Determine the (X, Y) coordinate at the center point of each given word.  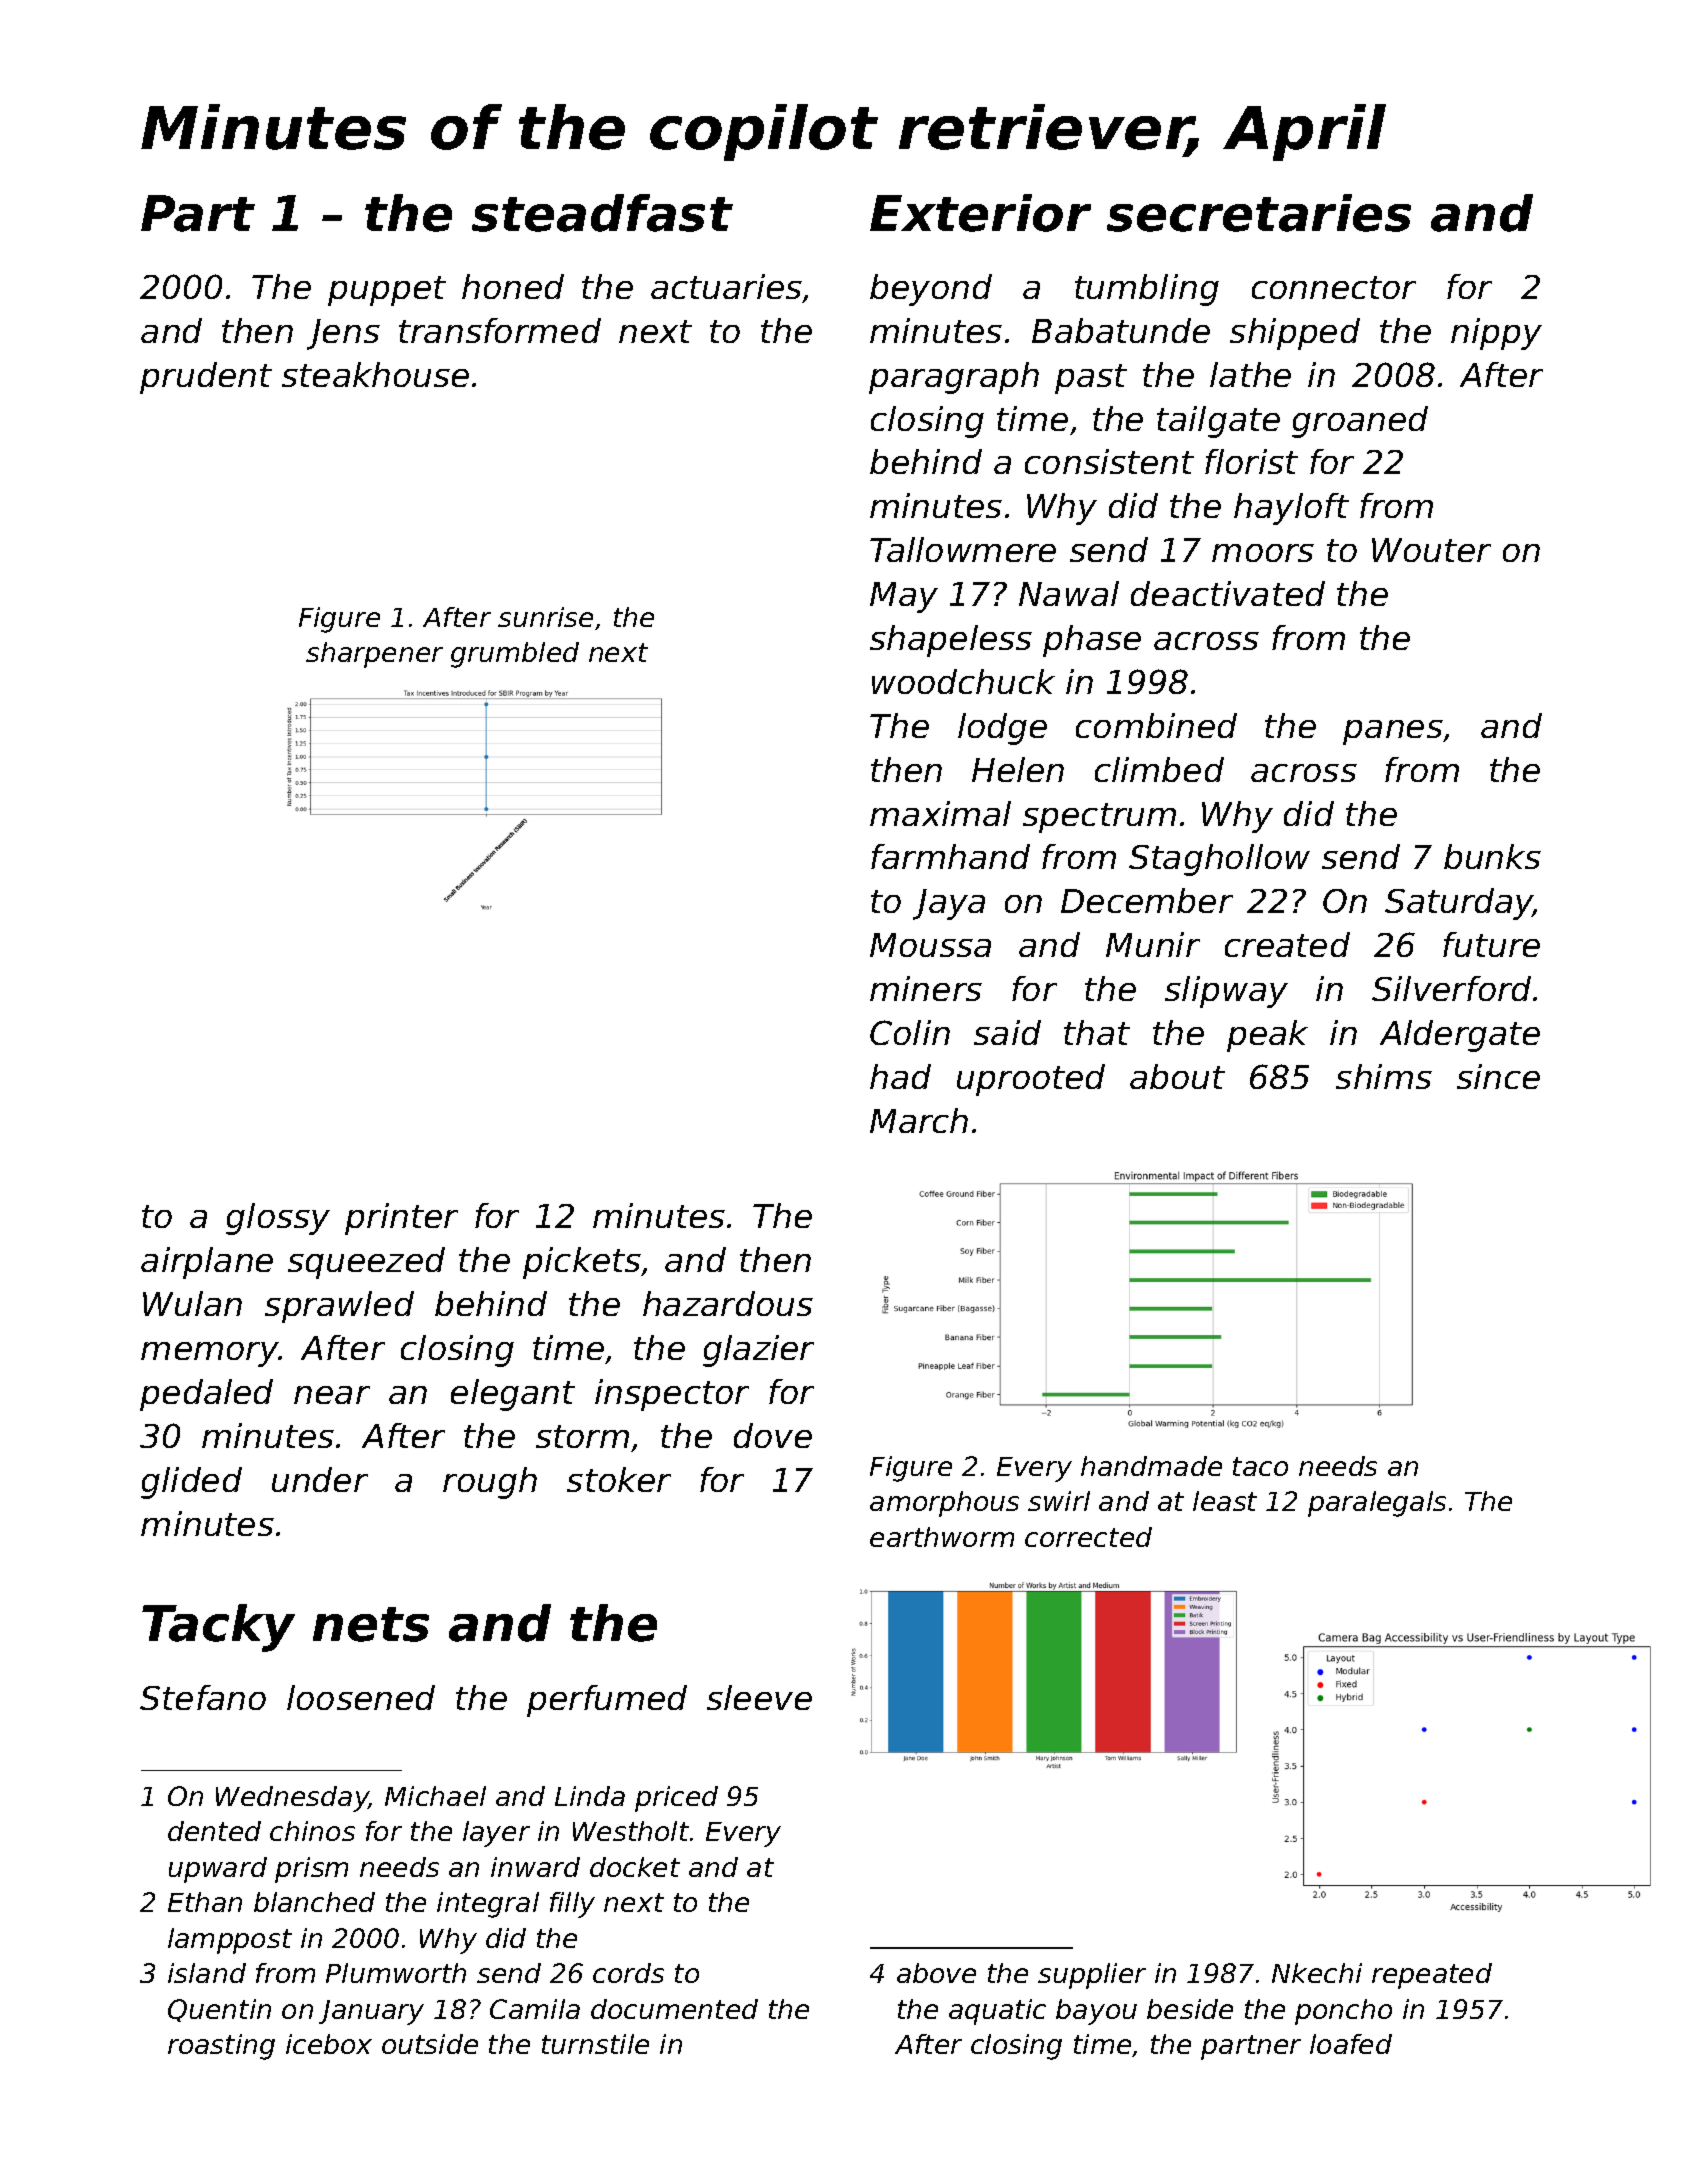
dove (773, 1435)
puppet (387, 291)
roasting (221, 2047)
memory (210, 1354)
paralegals (1377, 1504)
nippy (1496, 334)
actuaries (726, 286)
